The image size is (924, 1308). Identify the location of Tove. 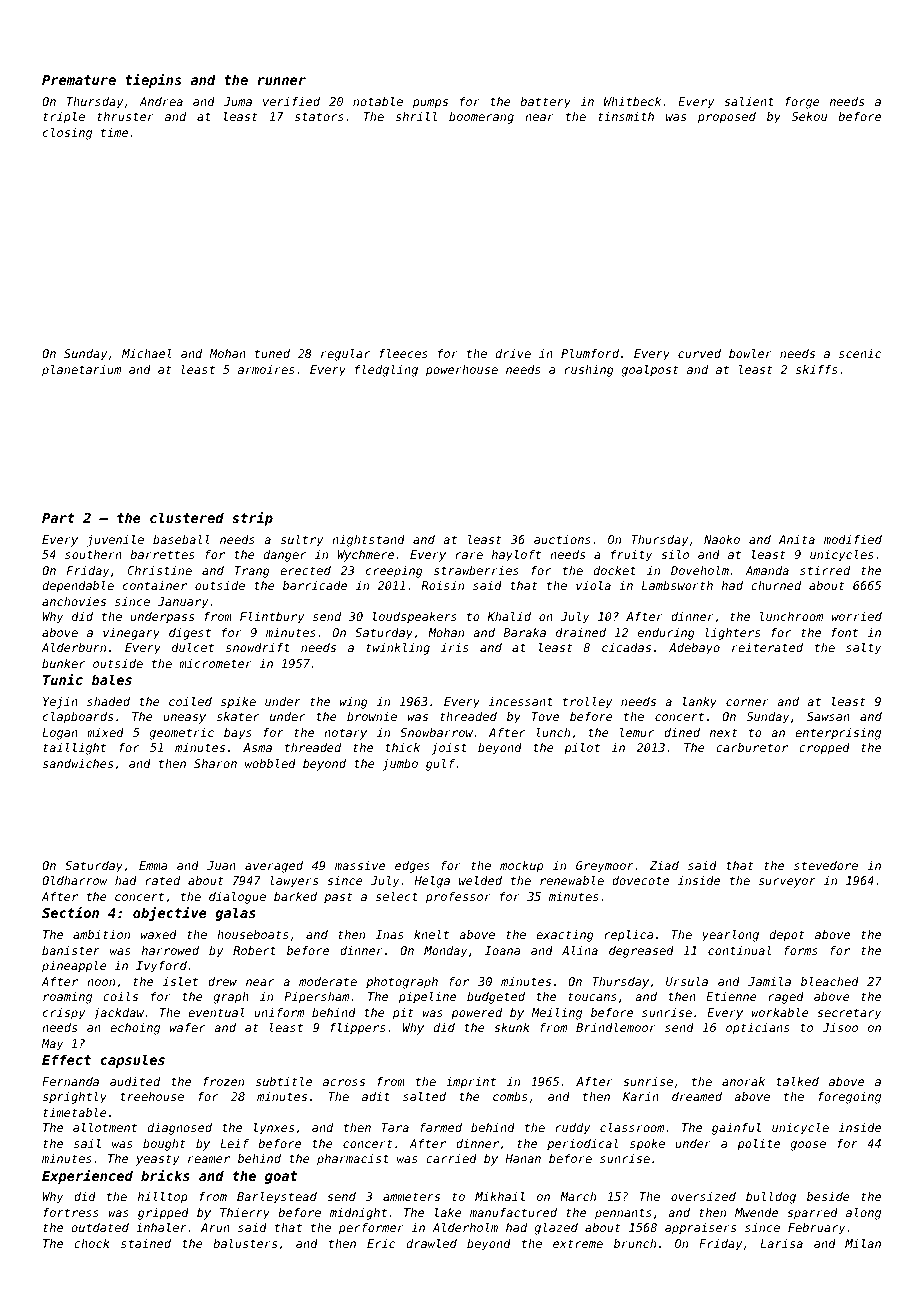
(545, 716).
